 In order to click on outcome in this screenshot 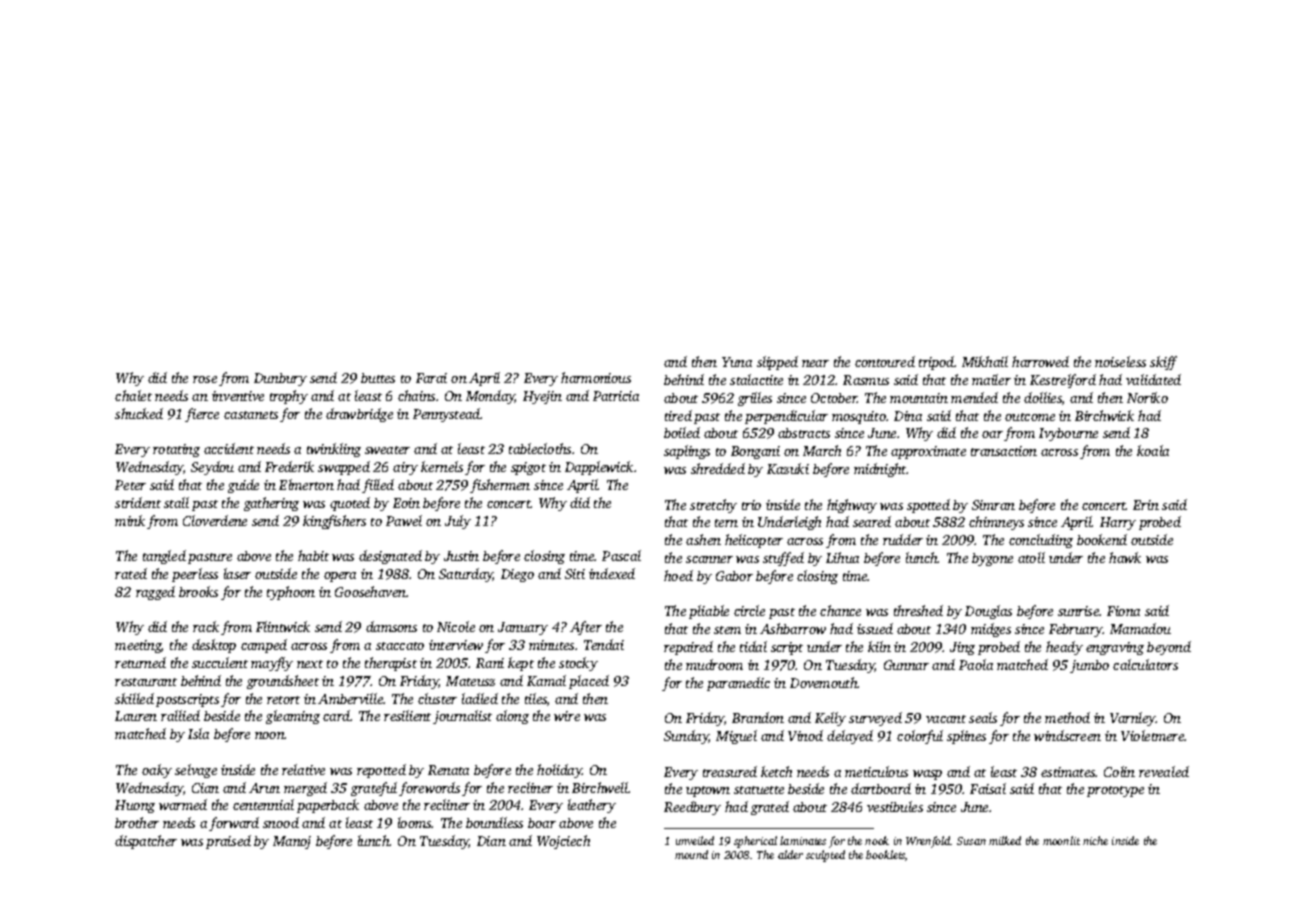, I will do `click(1030, 417)`.
